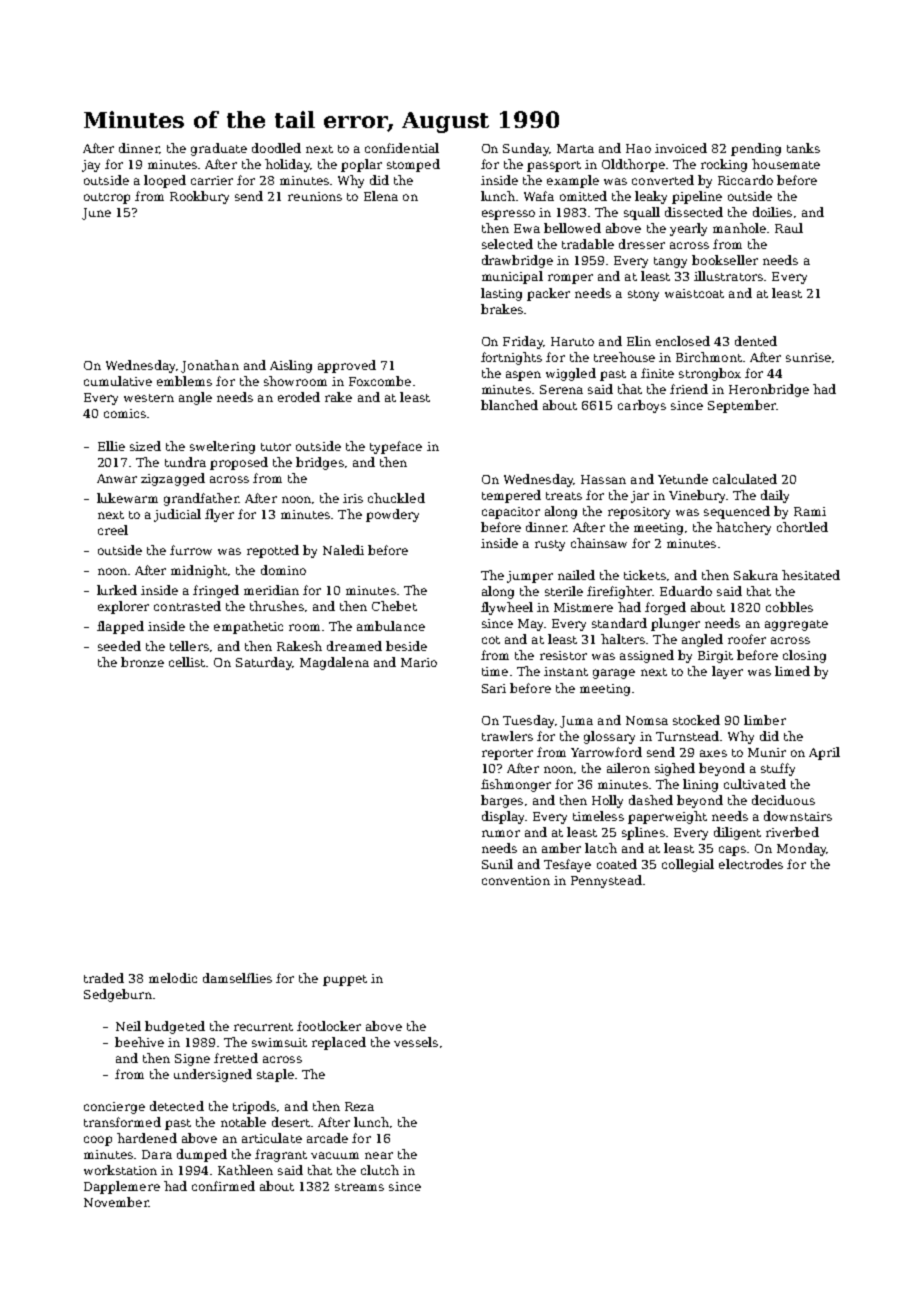  Describe the element at coordinates (380, 1170) in the document. I see `clutch` at that location.
